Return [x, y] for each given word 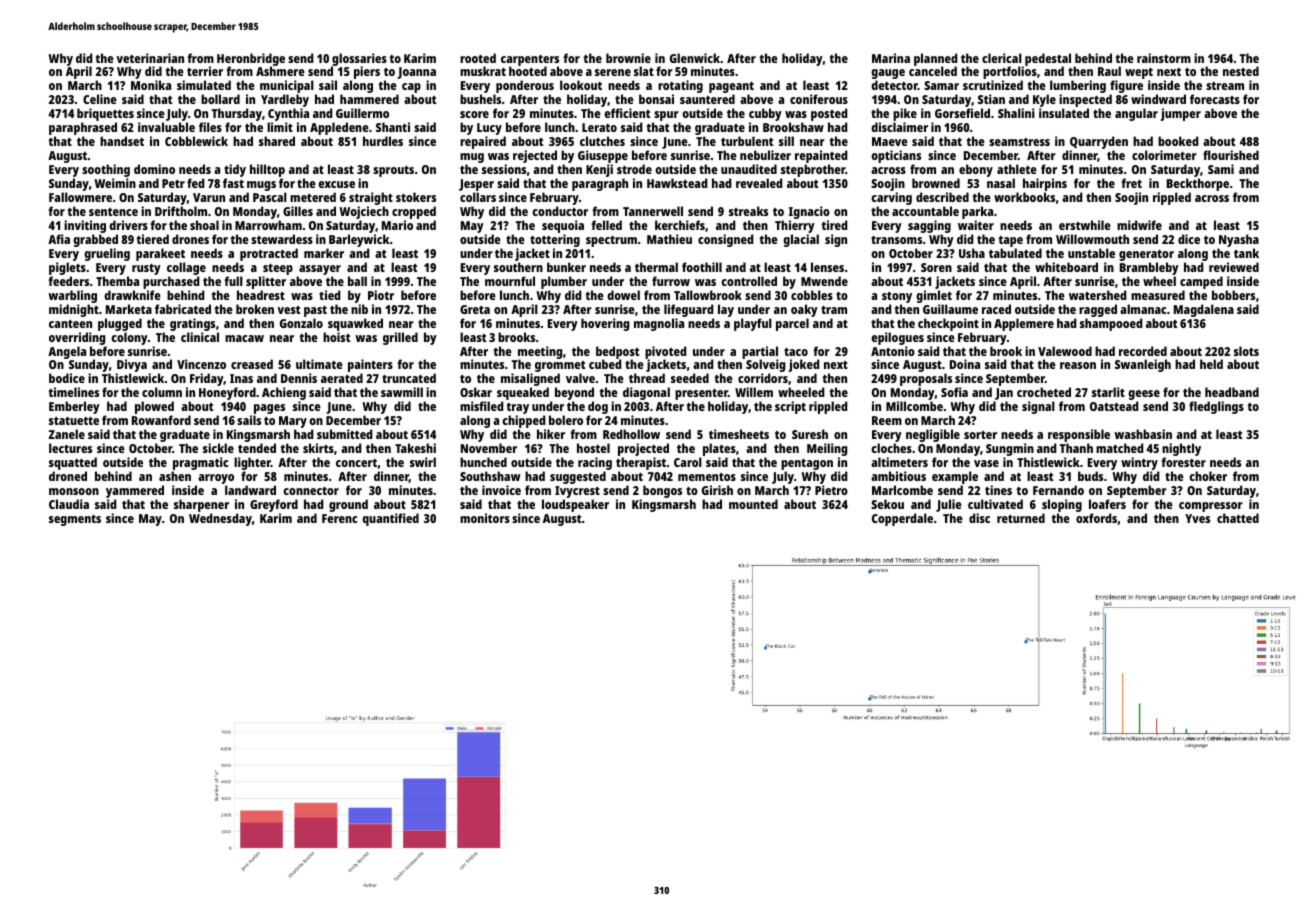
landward [250, 490]
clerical [1002, 58]
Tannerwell [653, 211]
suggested [578, 477]
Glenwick [695, 58]
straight [371, 198]
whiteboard [1066, 267]
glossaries [359, 60]
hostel [593, 448]
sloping [1062, 505]
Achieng [284, 394]
